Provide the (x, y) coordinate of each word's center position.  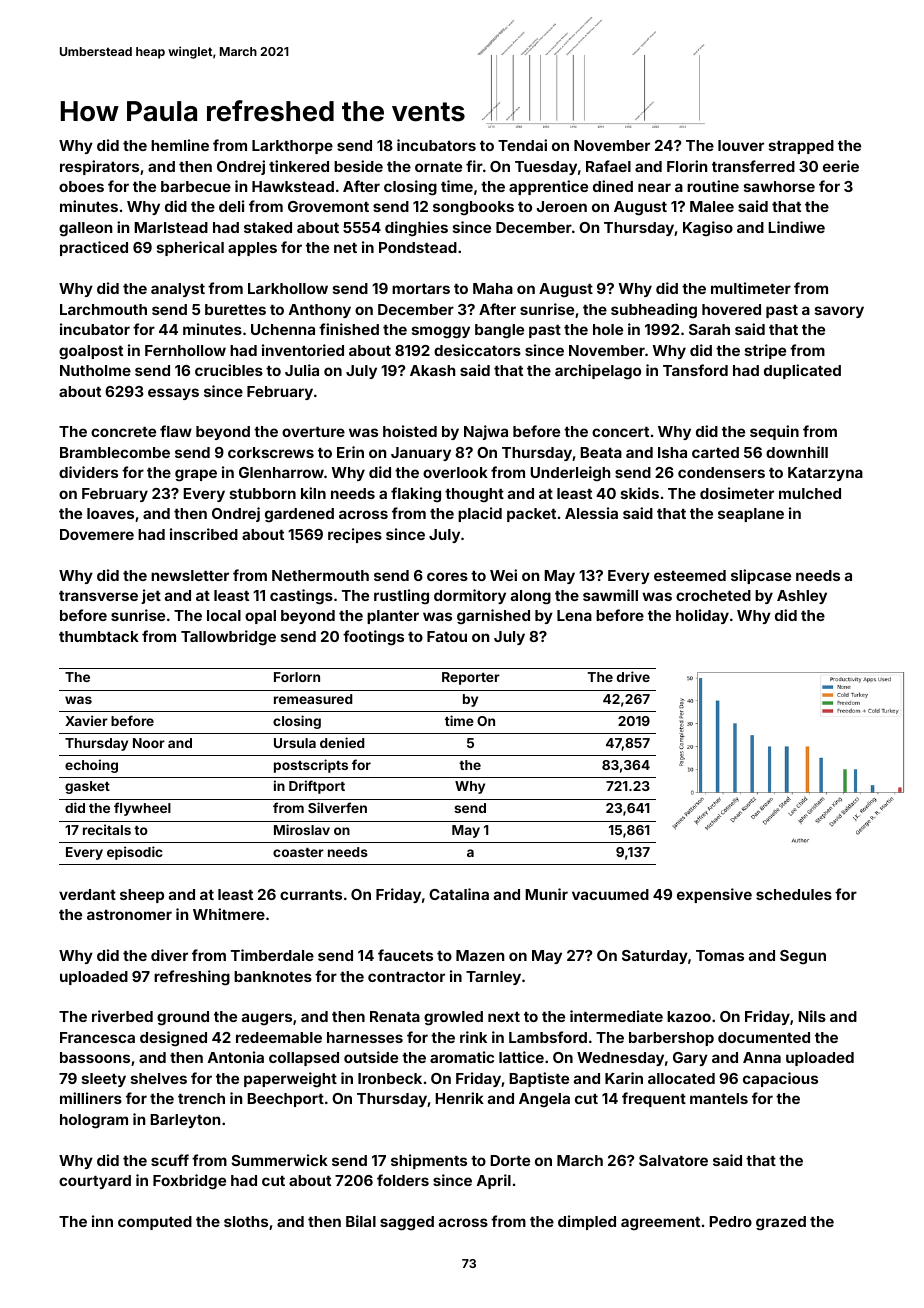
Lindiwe (796, 227)
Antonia (236, 1057)
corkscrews (271, 452)
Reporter (471, 678)
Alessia (591, 513)
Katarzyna (825, 474)
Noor (149, 743)
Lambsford (548, 1037)
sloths (246, 1221)
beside (358, 166)
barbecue (196, 186)
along (531, 597)
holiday (702, 616)
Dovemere (97, 534)
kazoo (689, 1016)
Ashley (802, 597)
